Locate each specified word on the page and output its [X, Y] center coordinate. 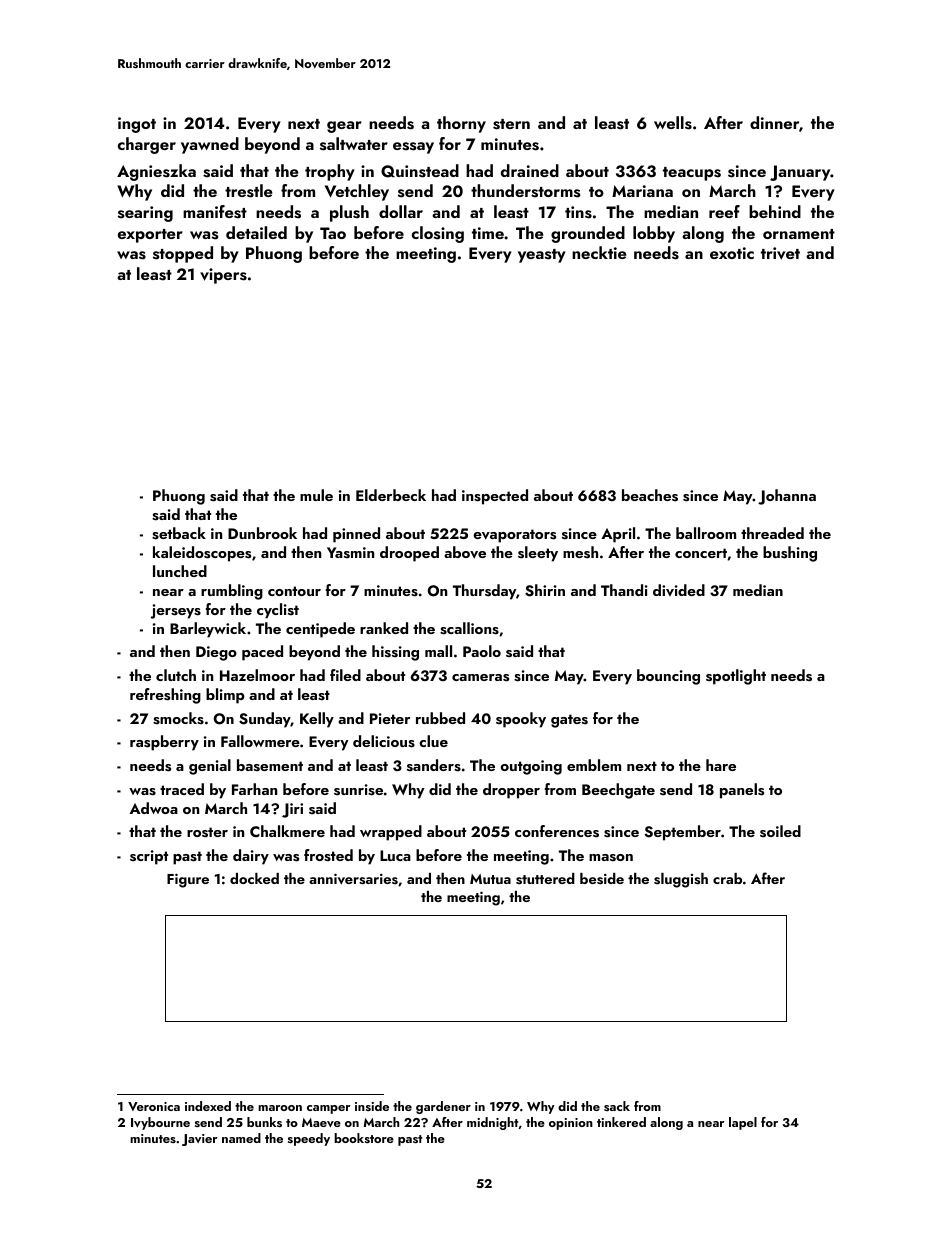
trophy [330, 172]
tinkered [621, 1122]
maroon [280, 1108]
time [488, 233]
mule [316, 495]
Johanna [787, 497]
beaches [650, 495]
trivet [780, 253]
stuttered [545, 879]
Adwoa [153, 808]
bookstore [364, 1138]
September [682, 833]
